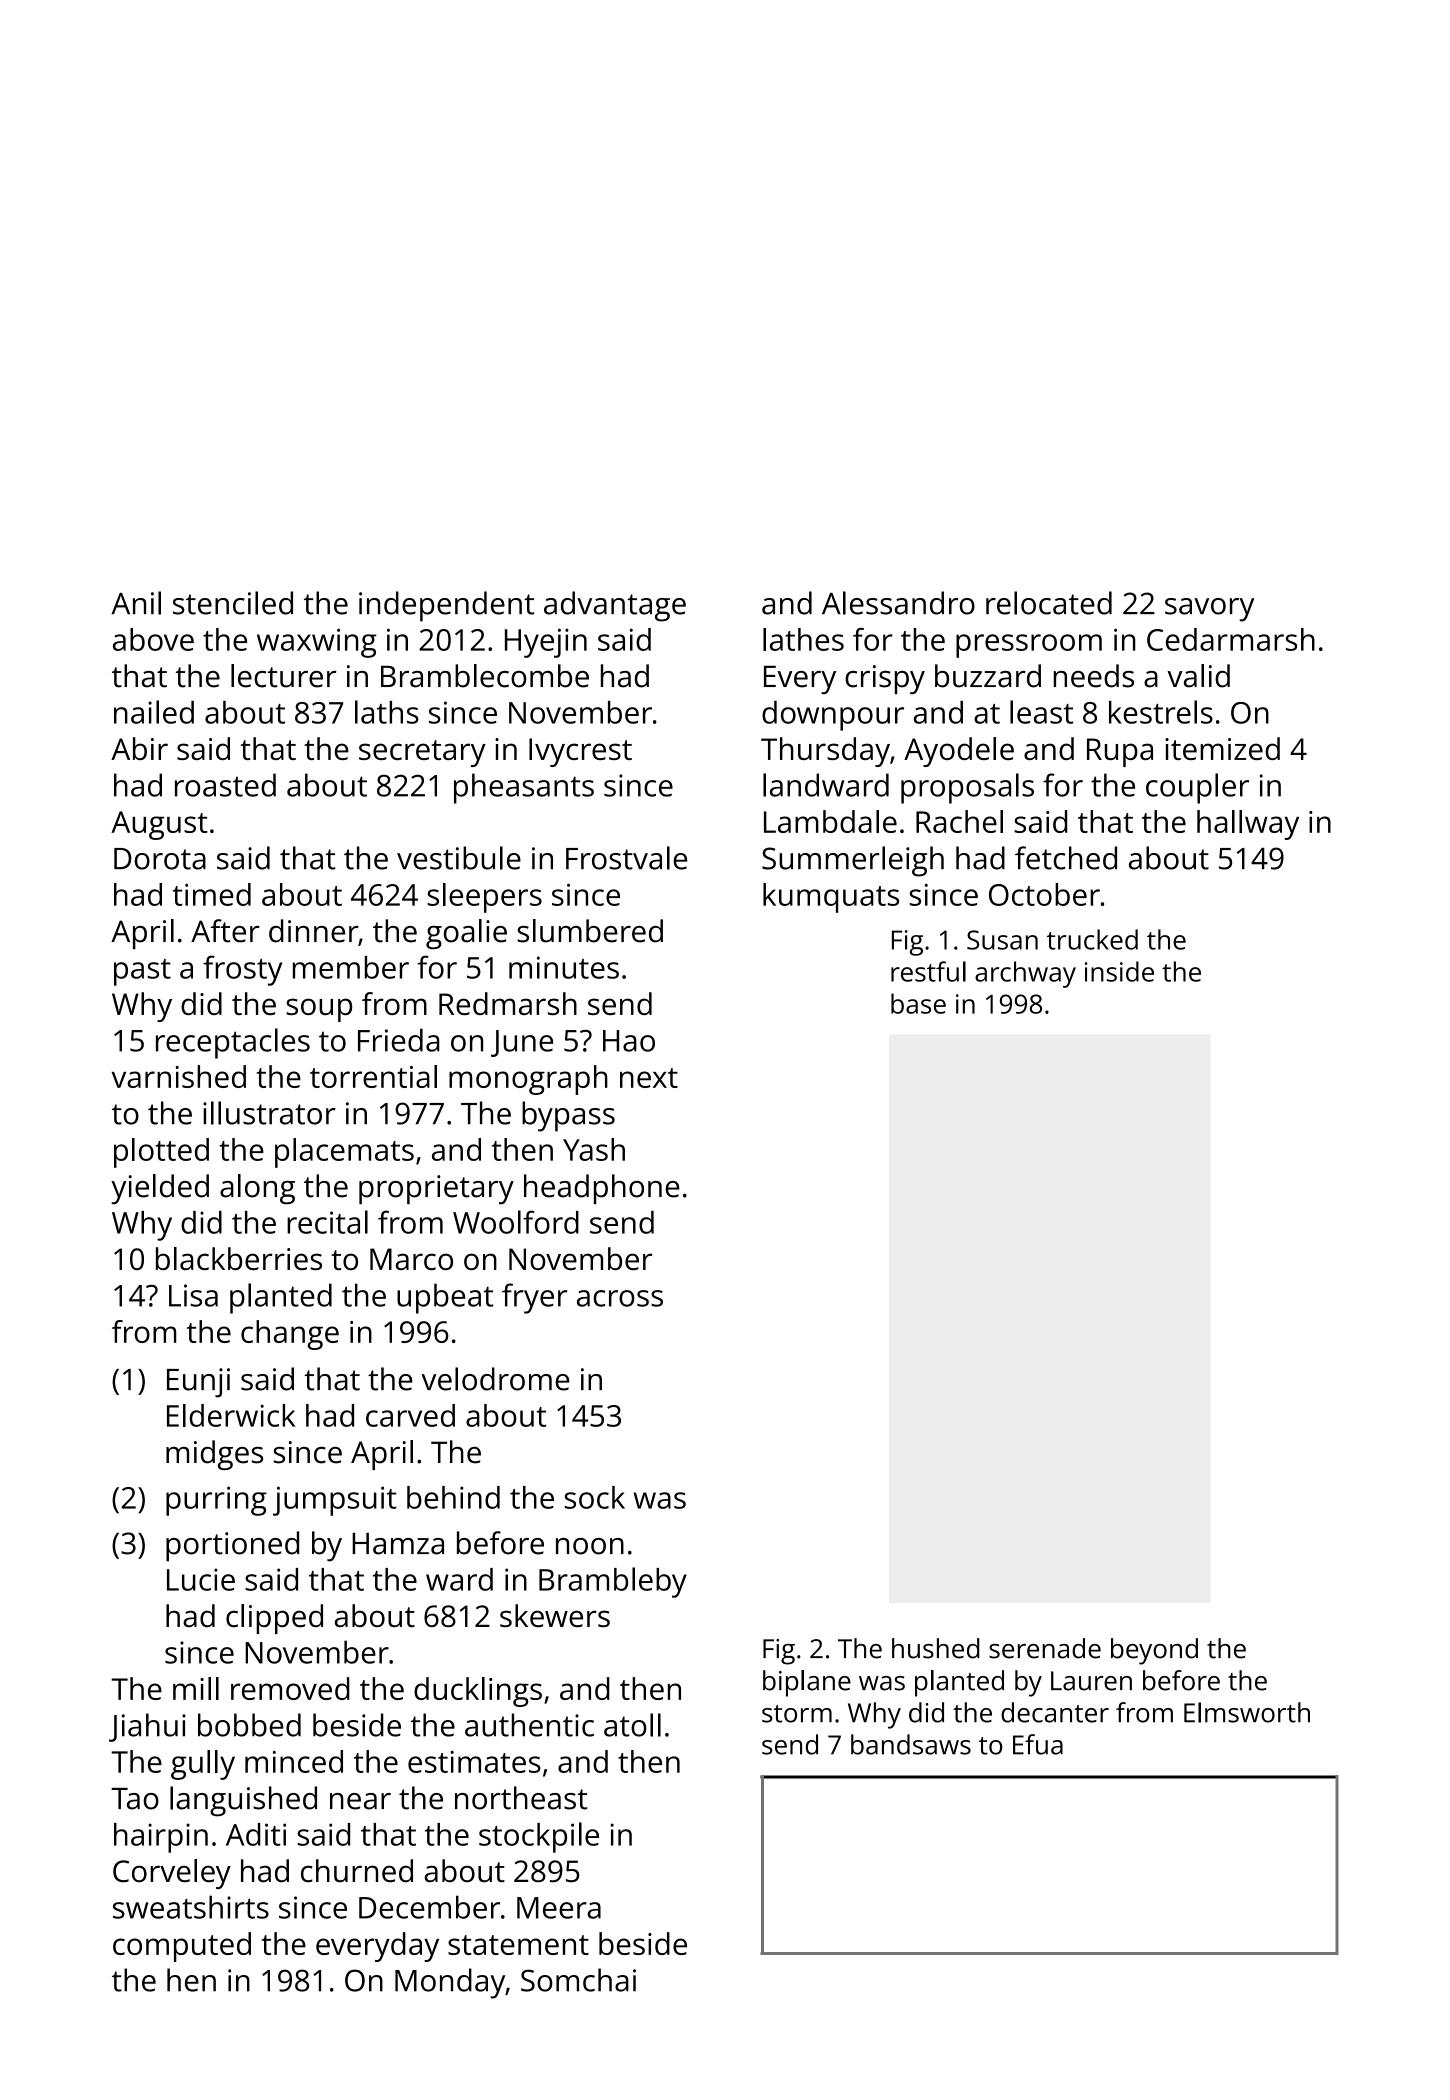  Describe the element at coordinates (172, 1874) in the screenshot. I see `Corveley` at that location.
